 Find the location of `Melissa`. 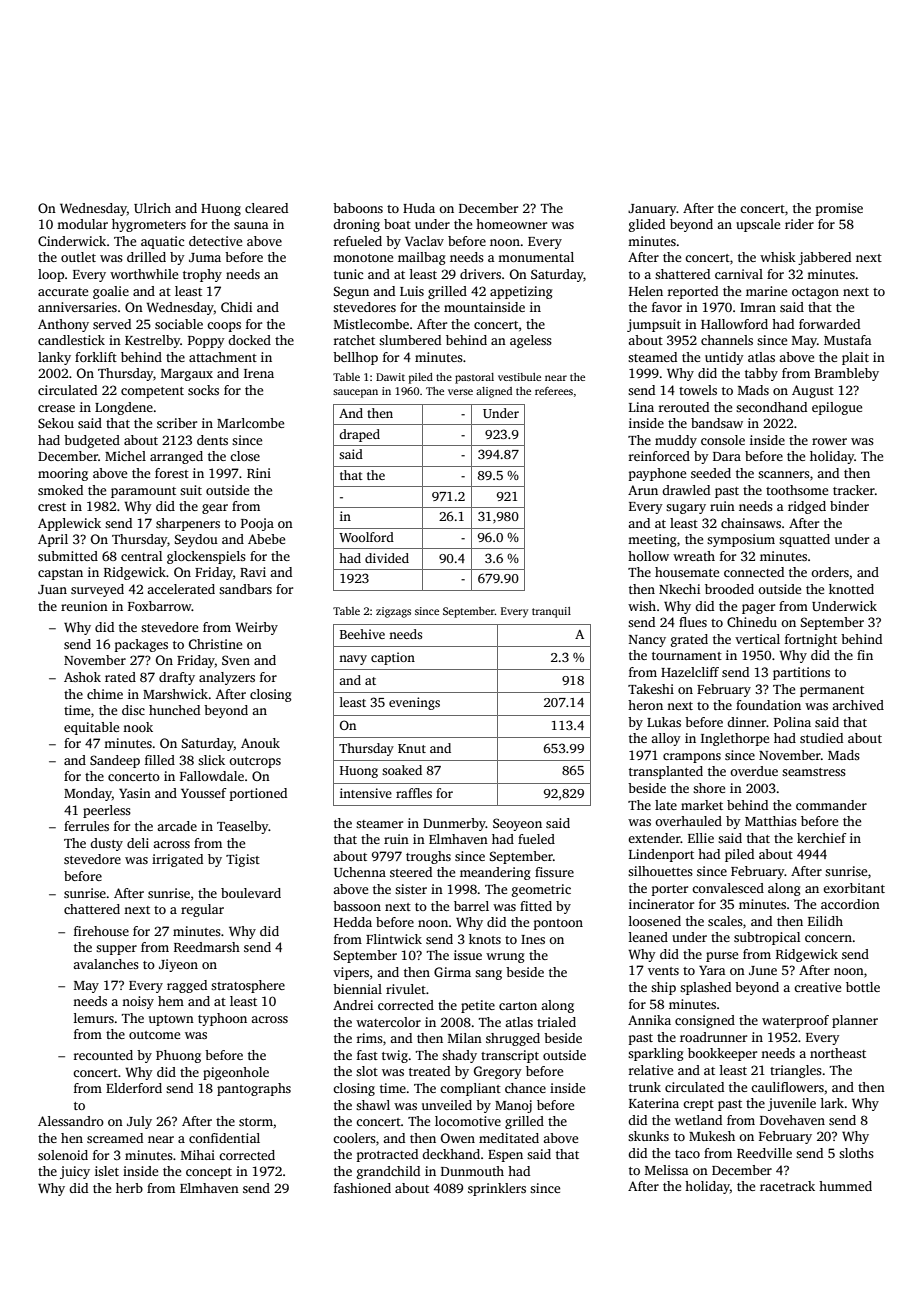

Melissa is located at coordinates (667, 1170).
